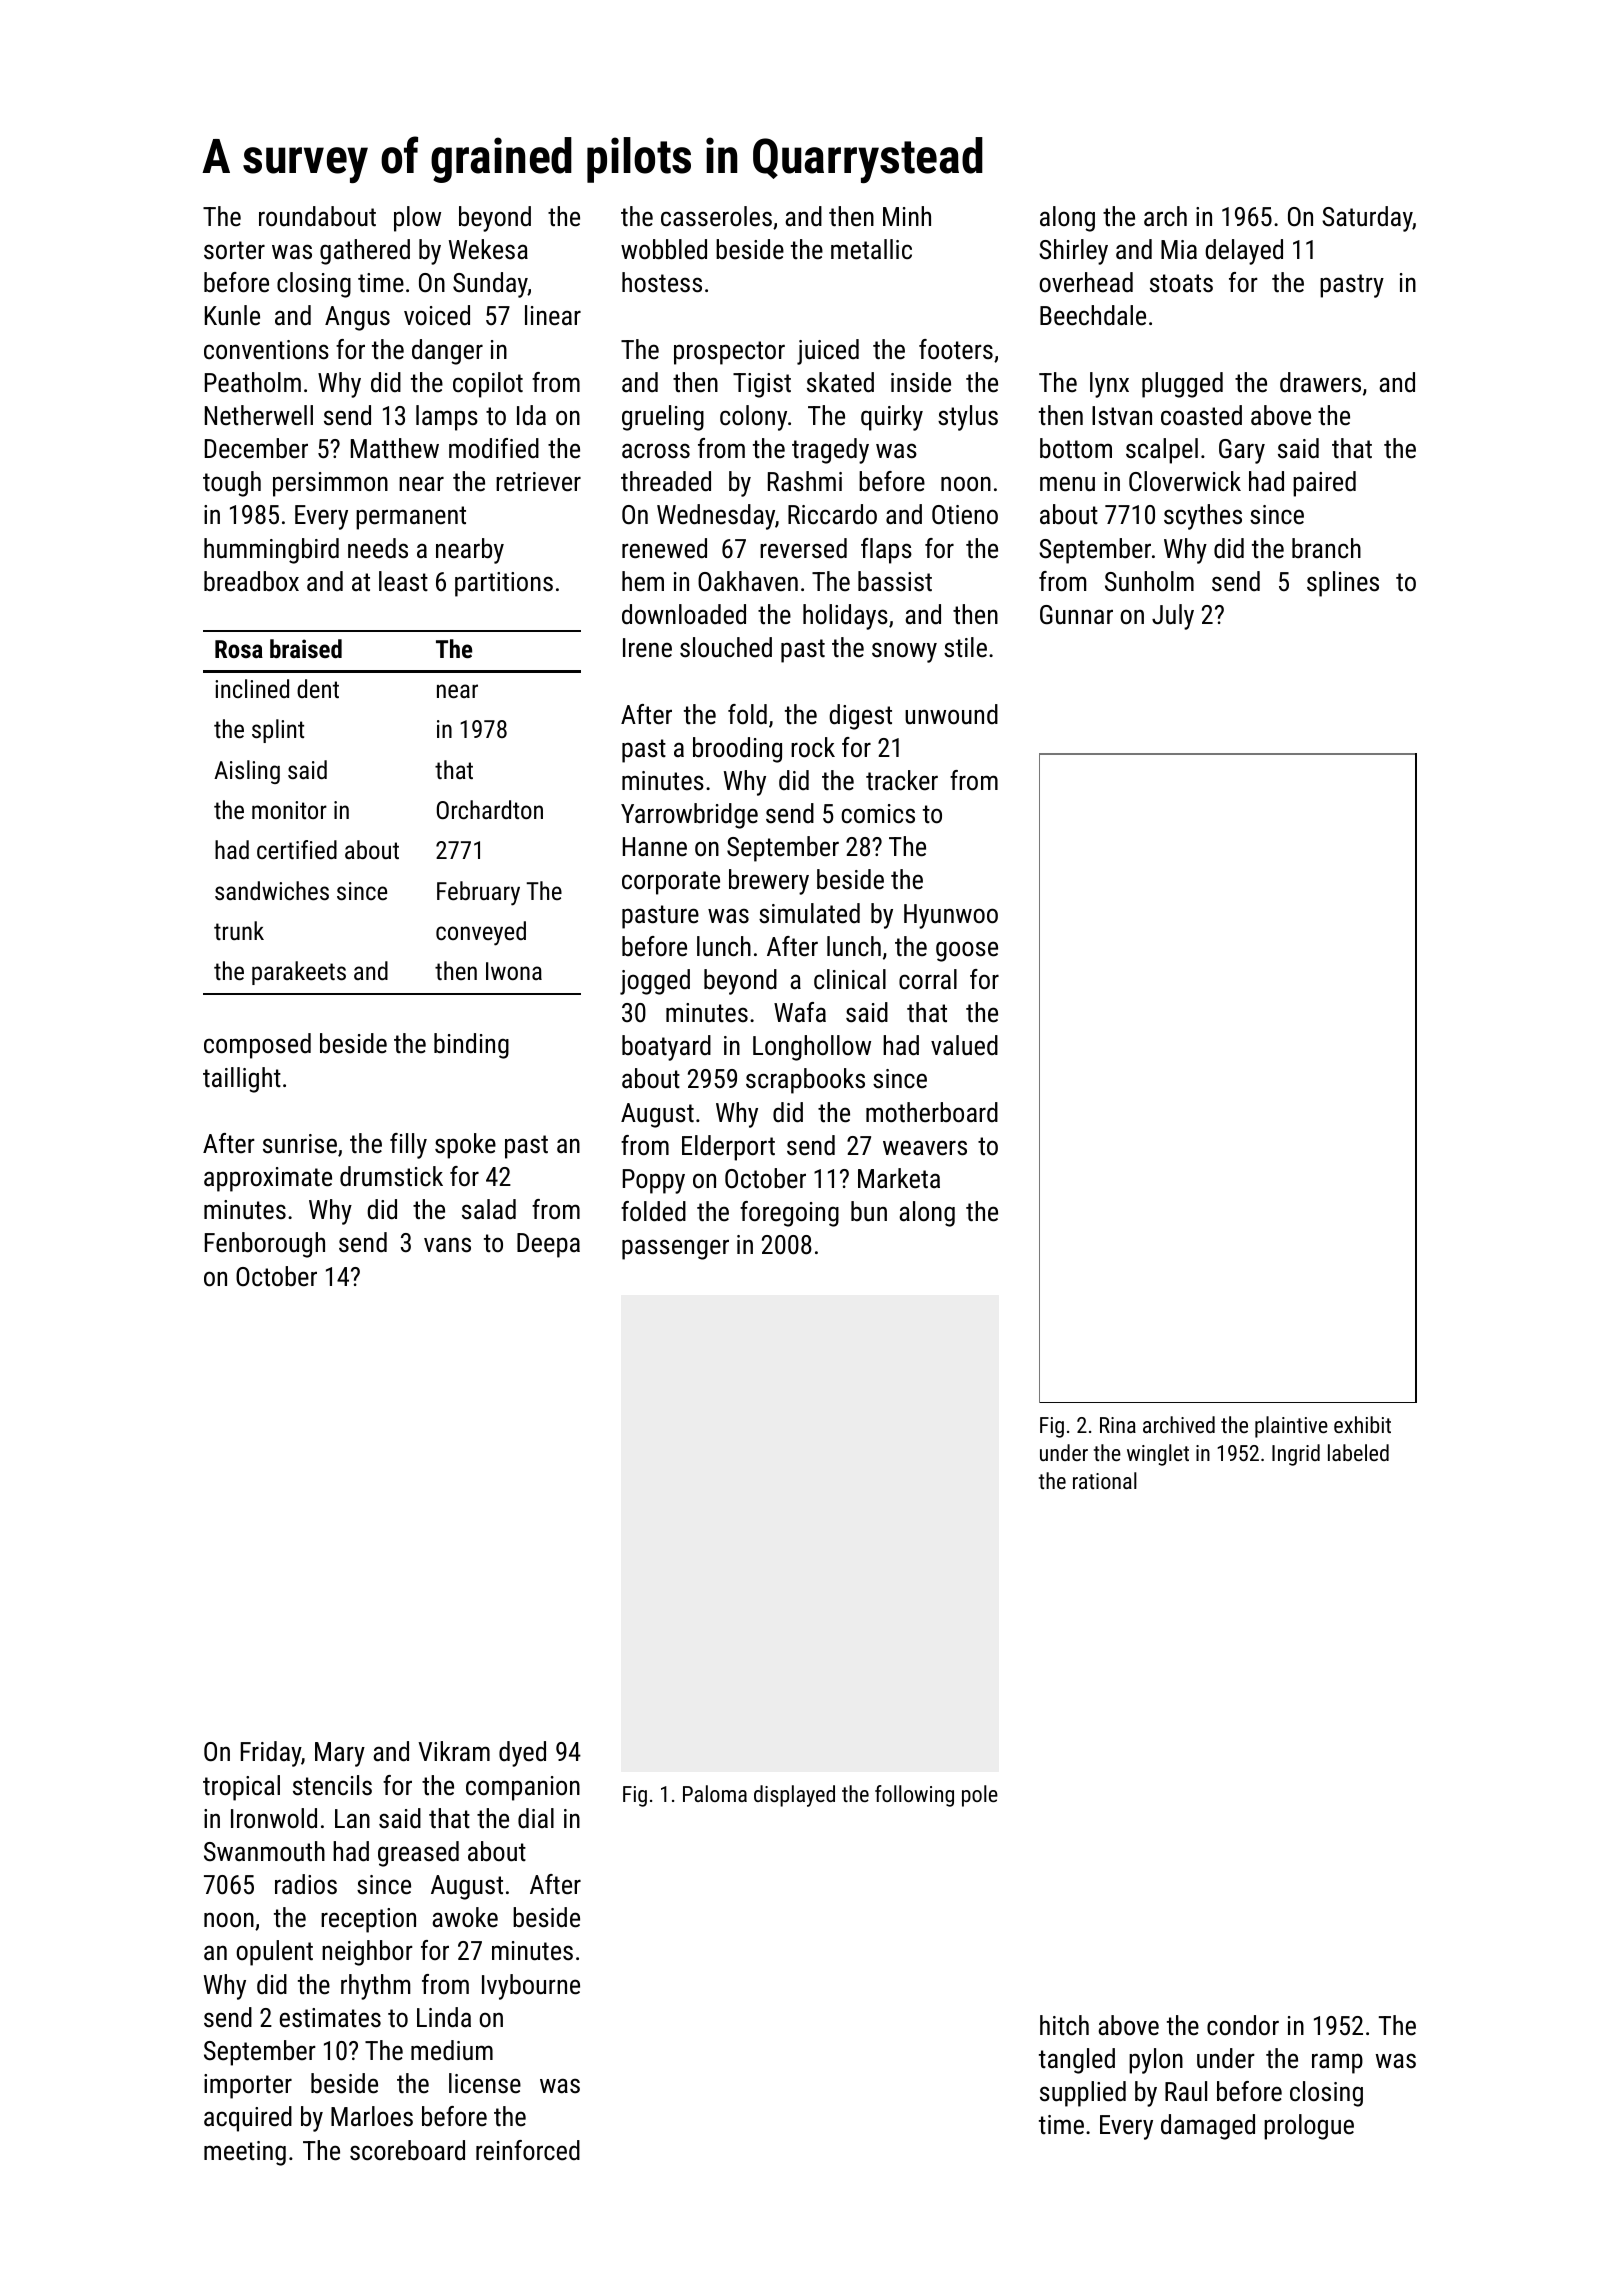  What do you see at coordinates (299, 973) in the screenshot?
I see `parakeets` at bounding box center [299, 973].
